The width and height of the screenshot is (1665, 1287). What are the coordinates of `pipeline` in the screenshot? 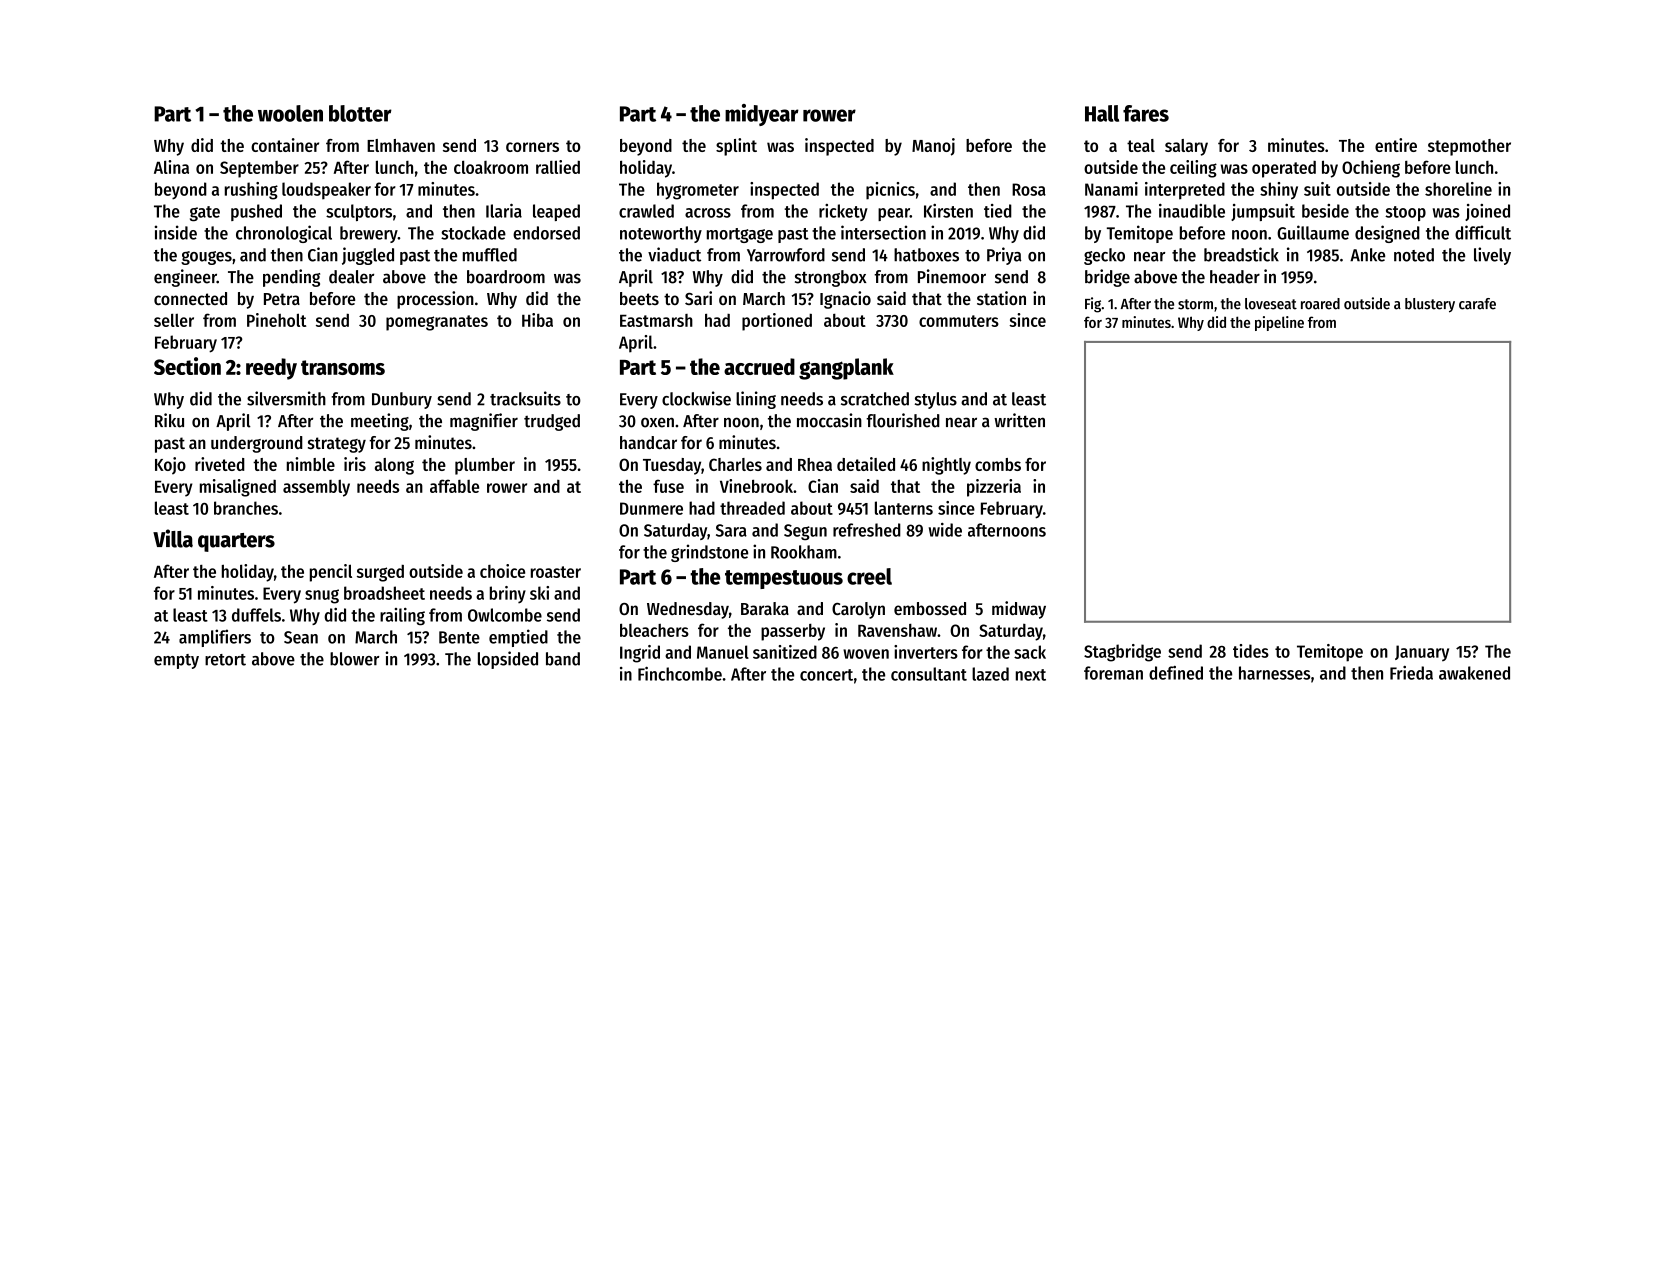 It's located at (1279, 323).
